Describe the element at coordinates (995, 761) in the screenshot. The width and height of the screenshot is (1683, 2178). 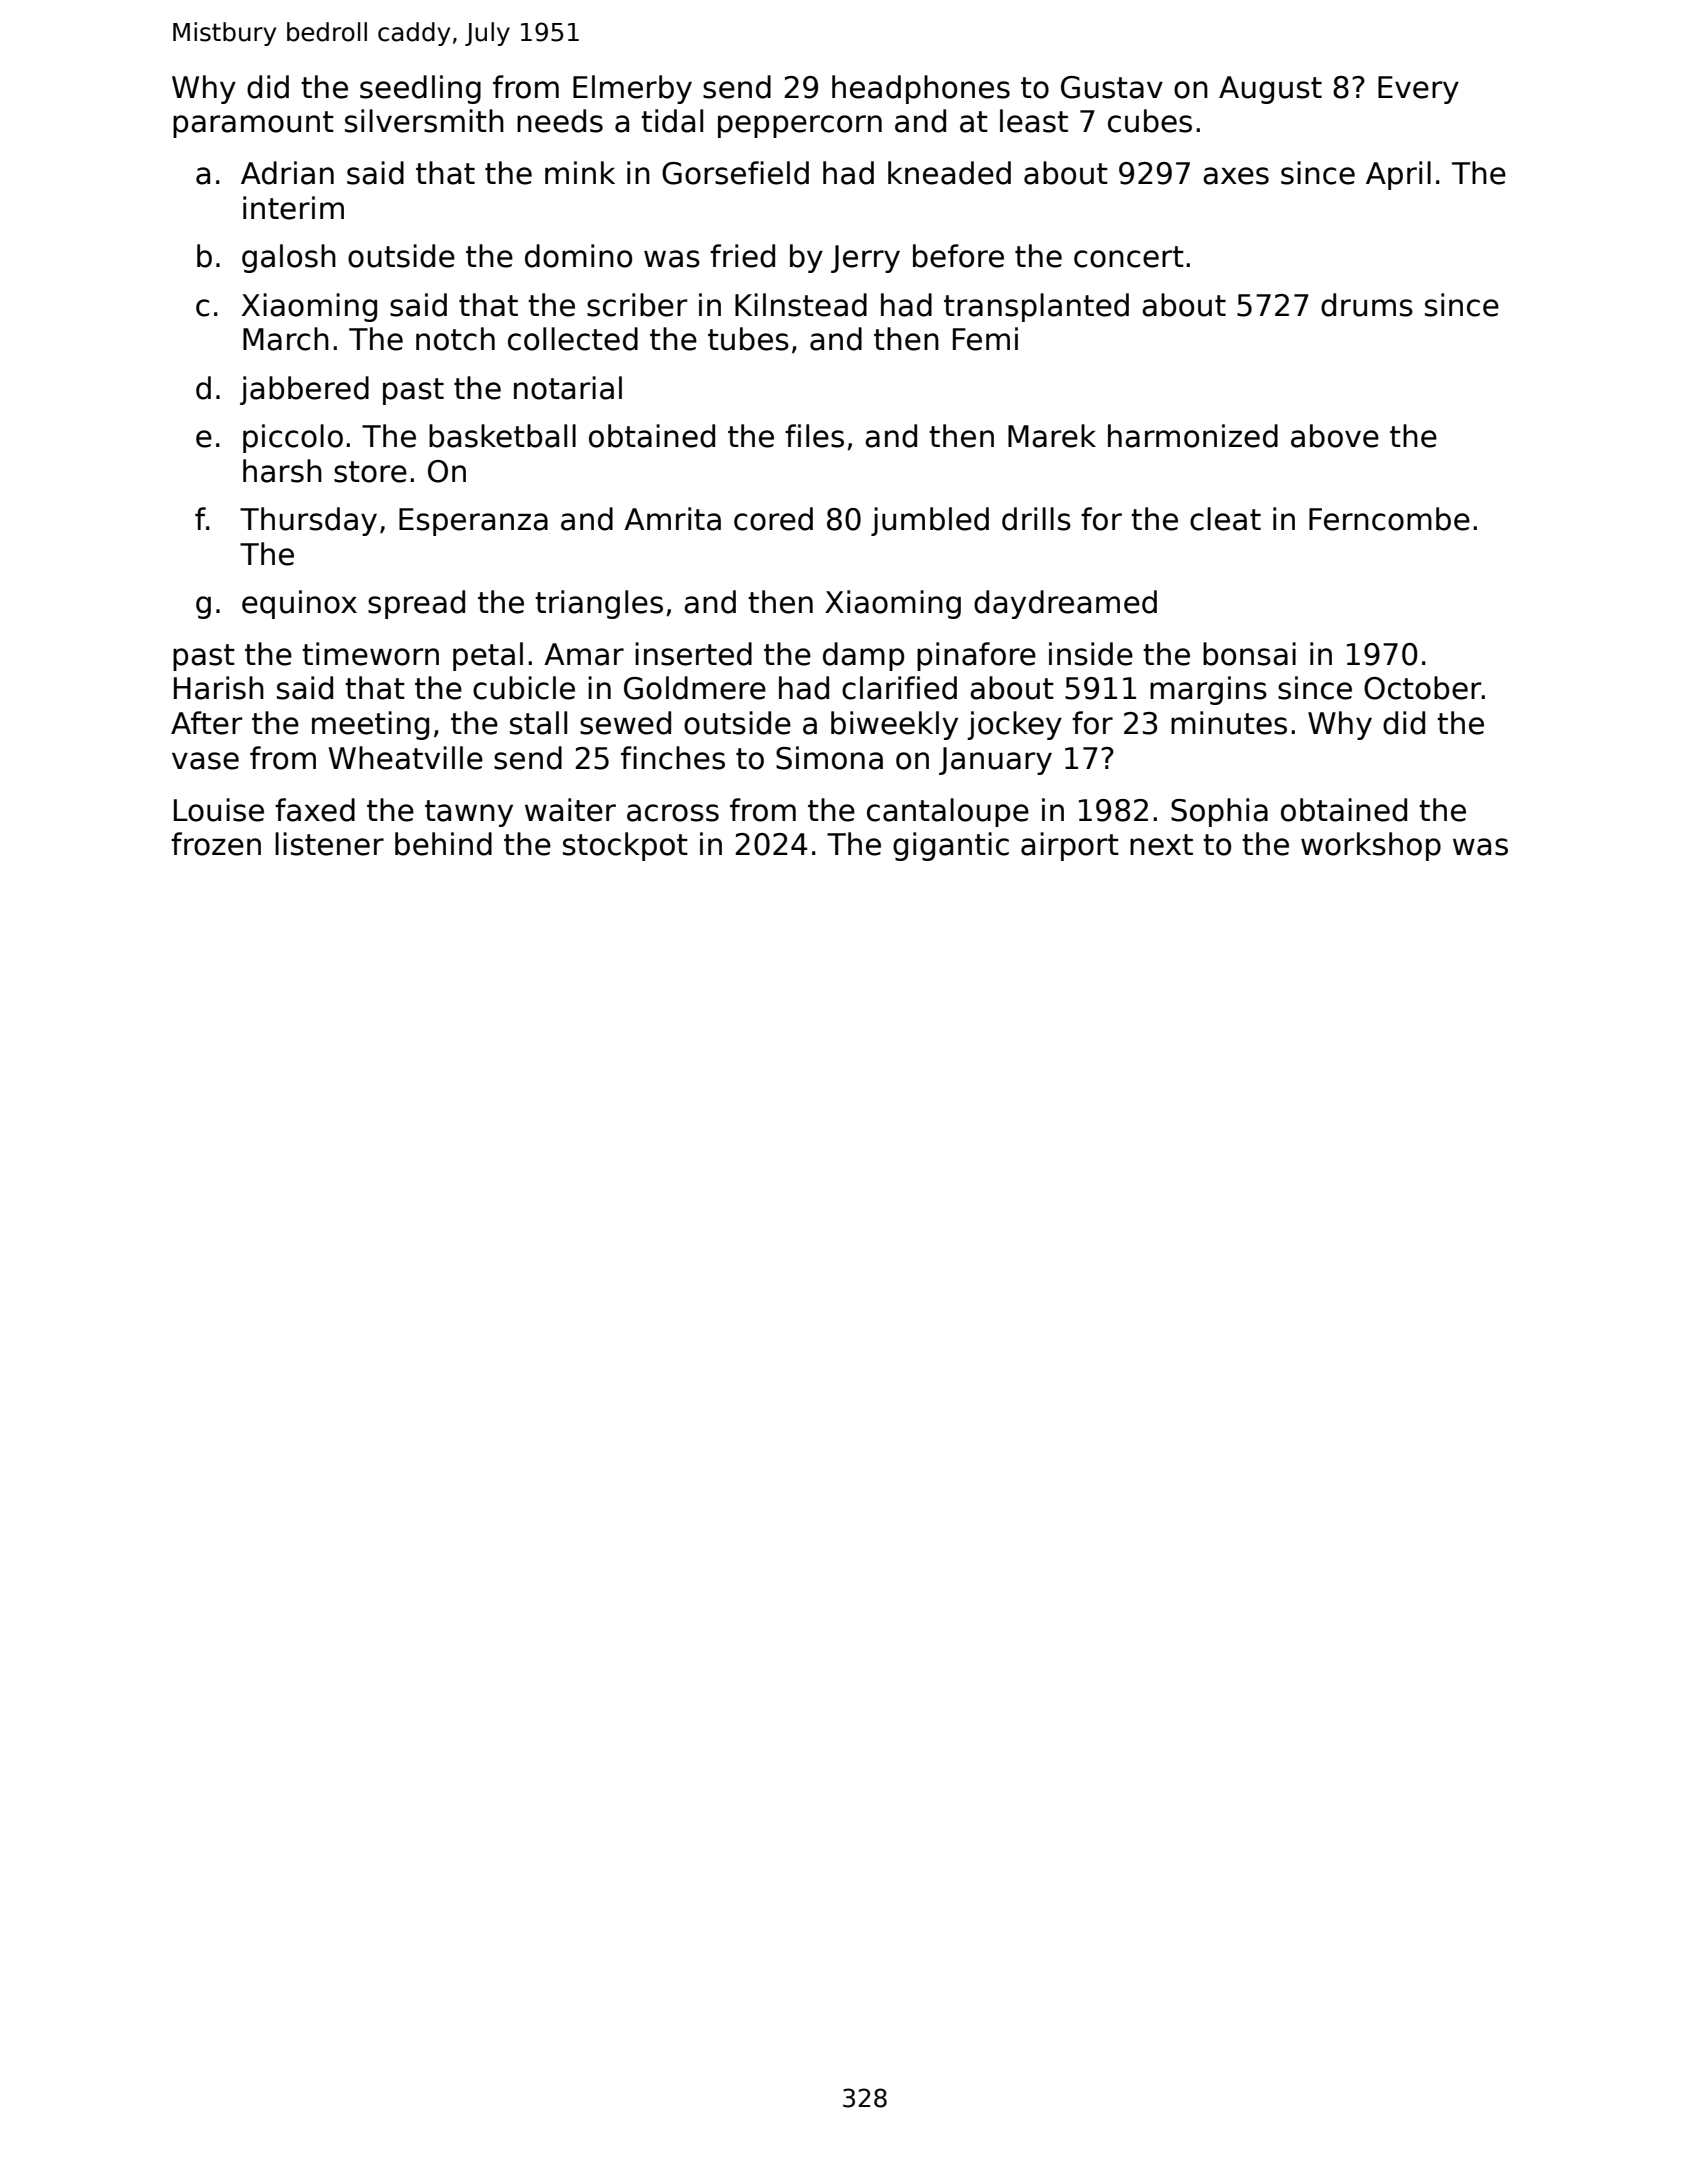
I see `January` at that location.
